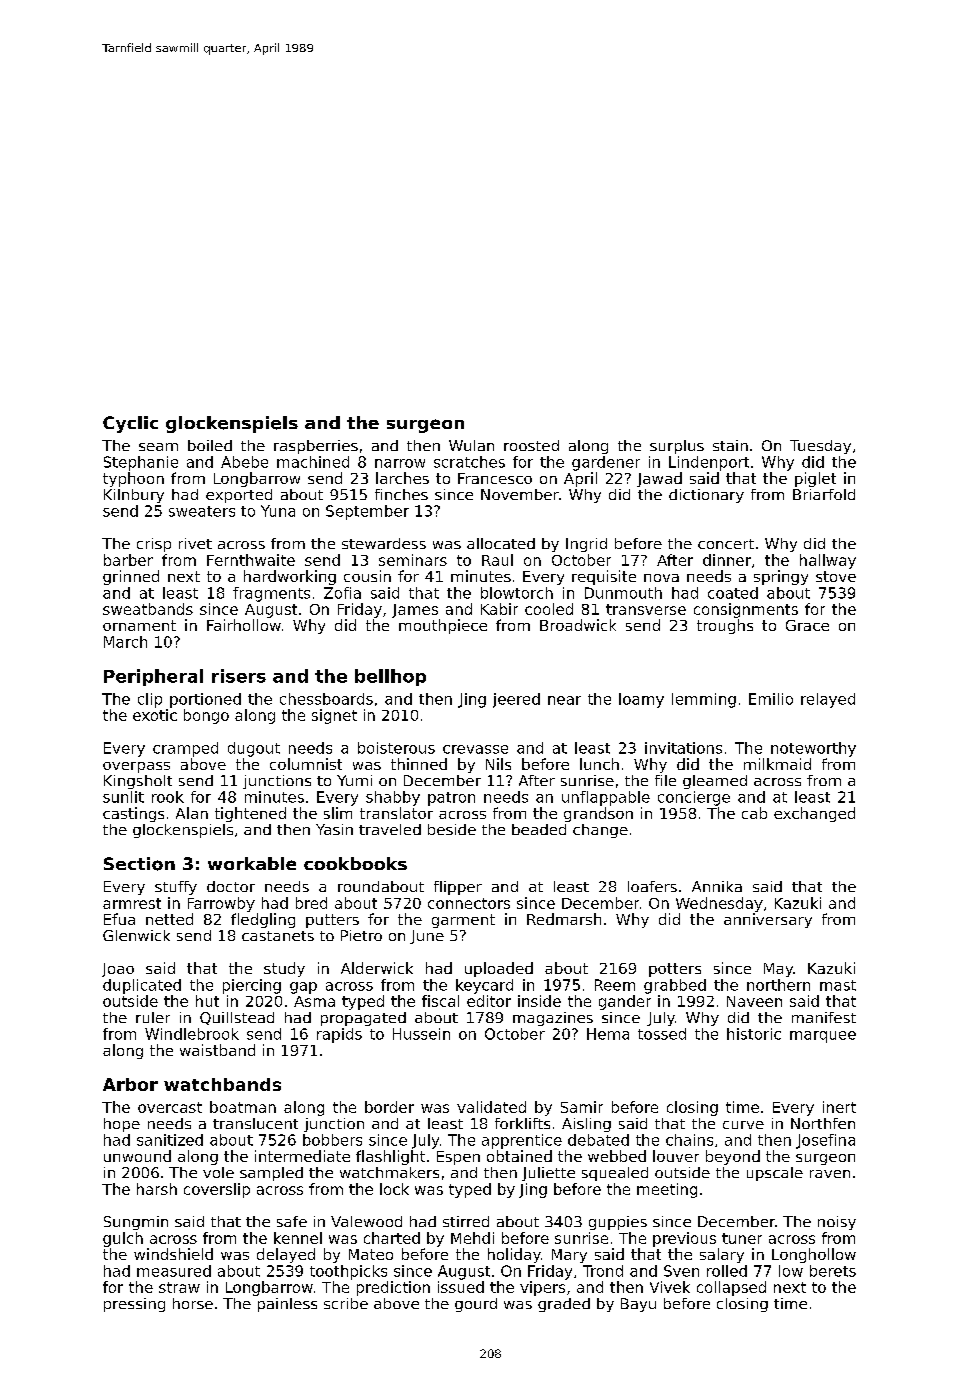 The height and width of the screenshot is (1388, 959). What do you see at coordinates (118, 970) in the screenshot?
I see `Joao` at bounding box center [118, 970].
